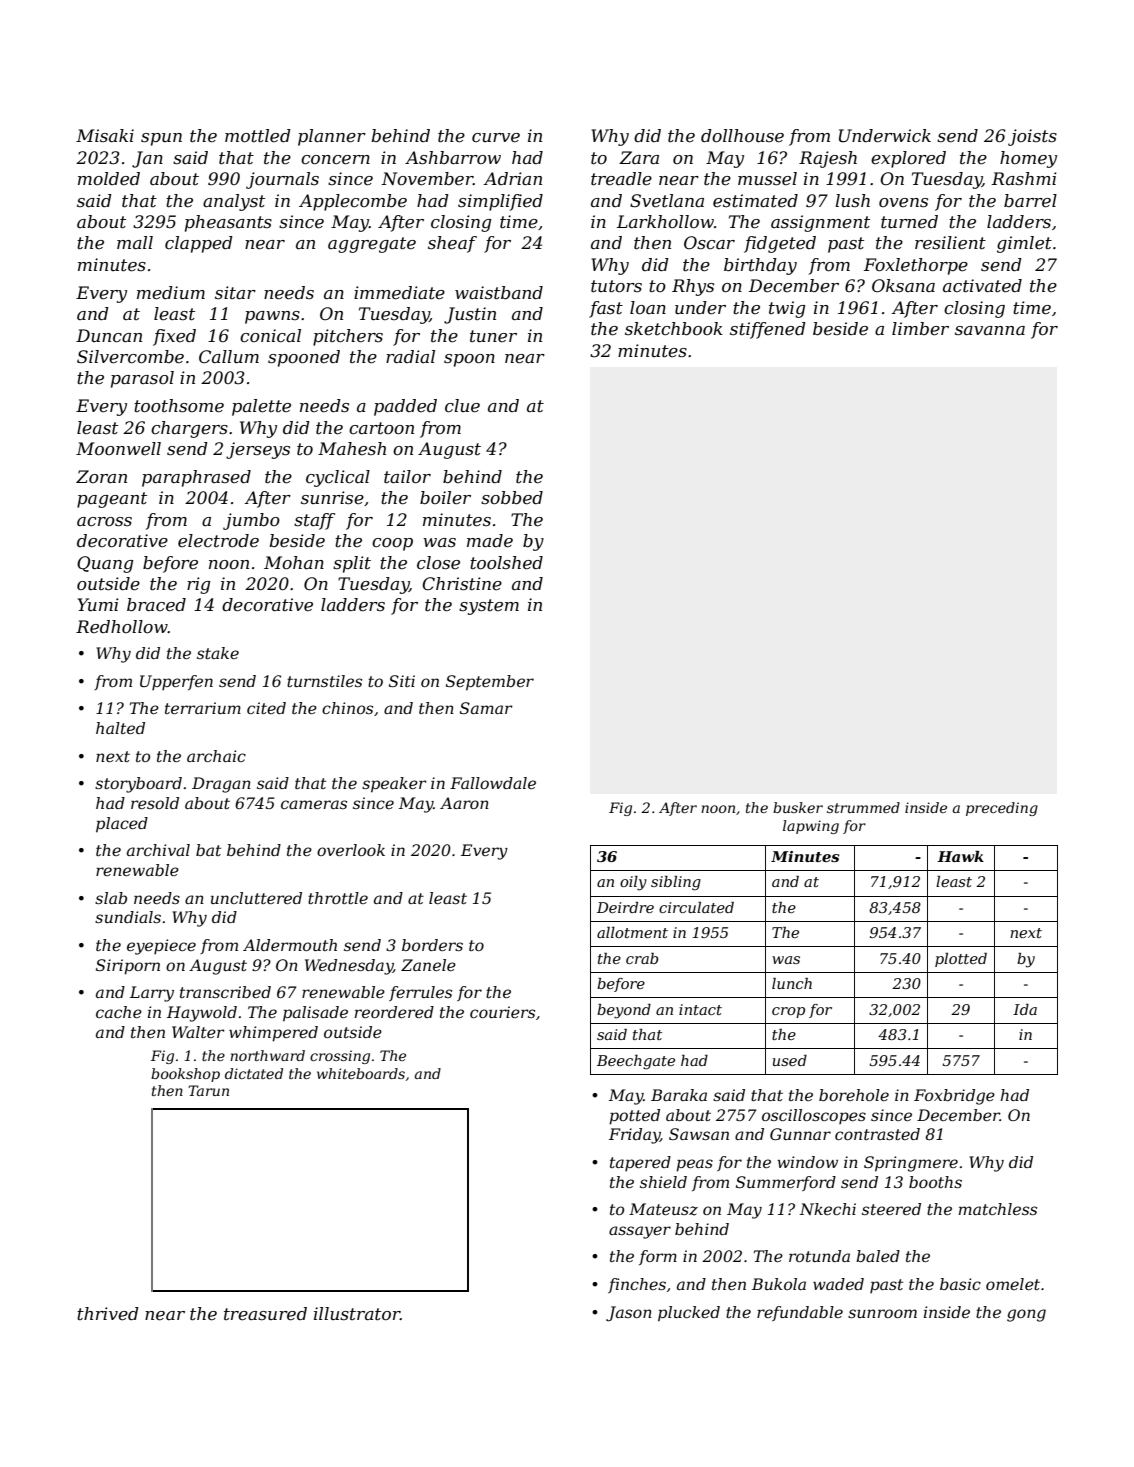 The height and width of the screenshot is (1467, 1134). Describe the element at coordinates (282, 180) in the screenshot. I see `journals` at that location.
